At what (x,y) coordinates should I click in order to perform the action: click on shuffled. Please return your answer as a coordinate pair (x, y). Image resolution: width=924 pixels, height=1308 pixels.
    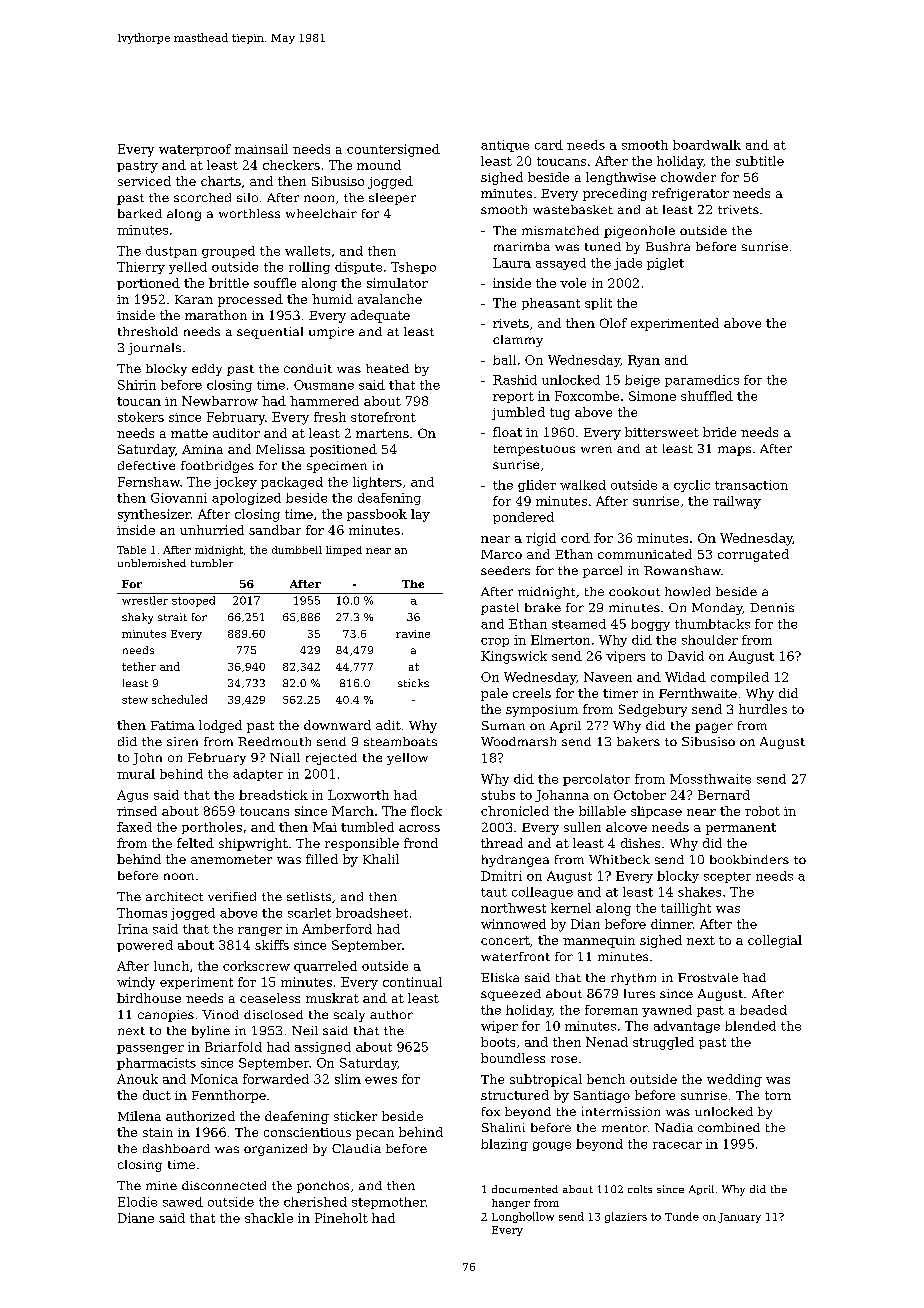
    Looking at the image, I should click on (707, 396).
